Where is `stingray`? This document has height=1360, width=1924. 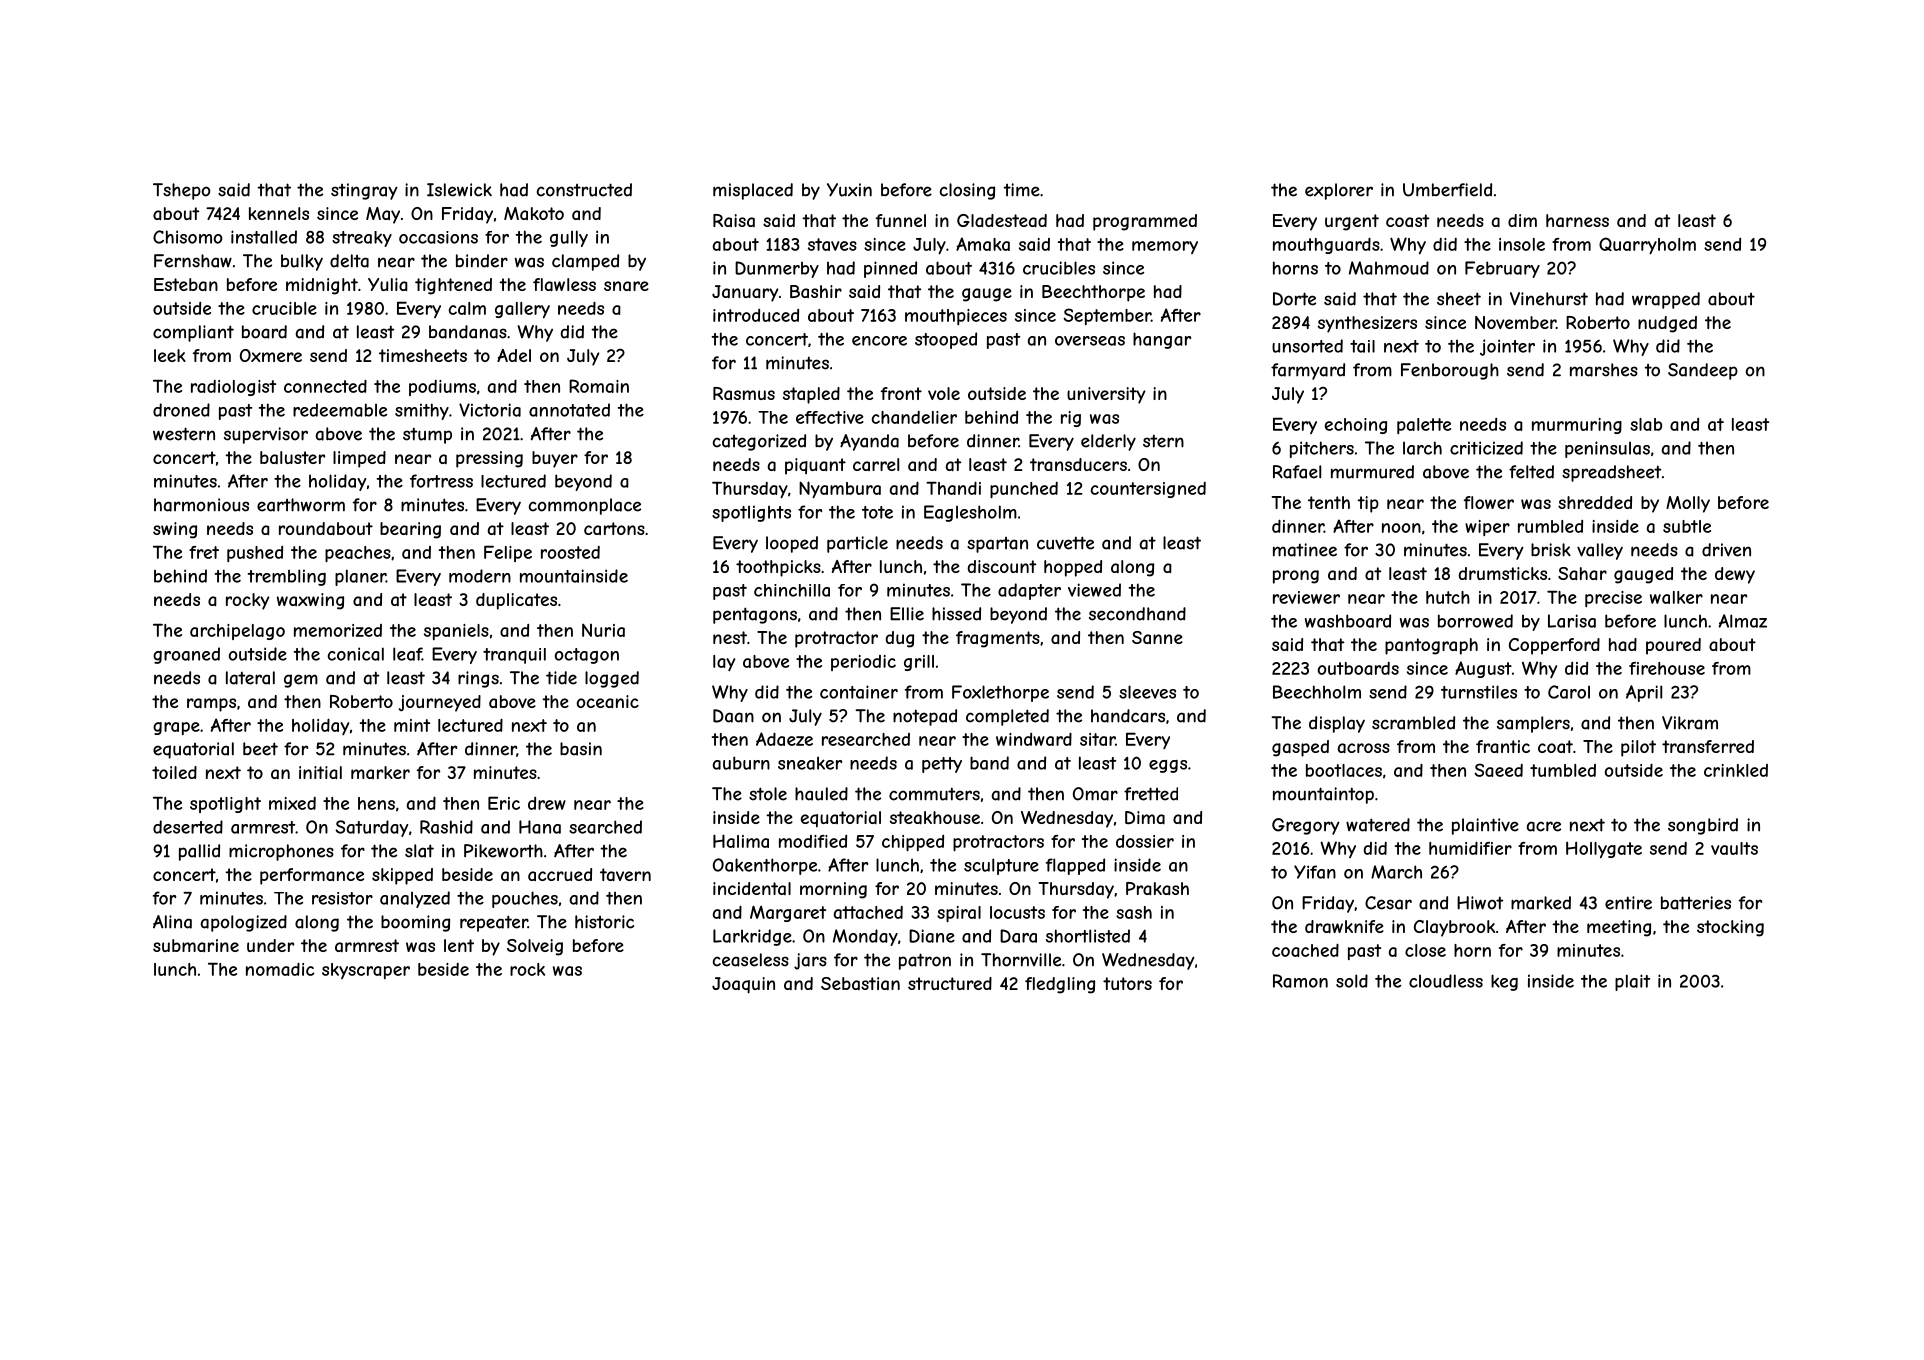
stingray is located at coordinates (364, 191).
